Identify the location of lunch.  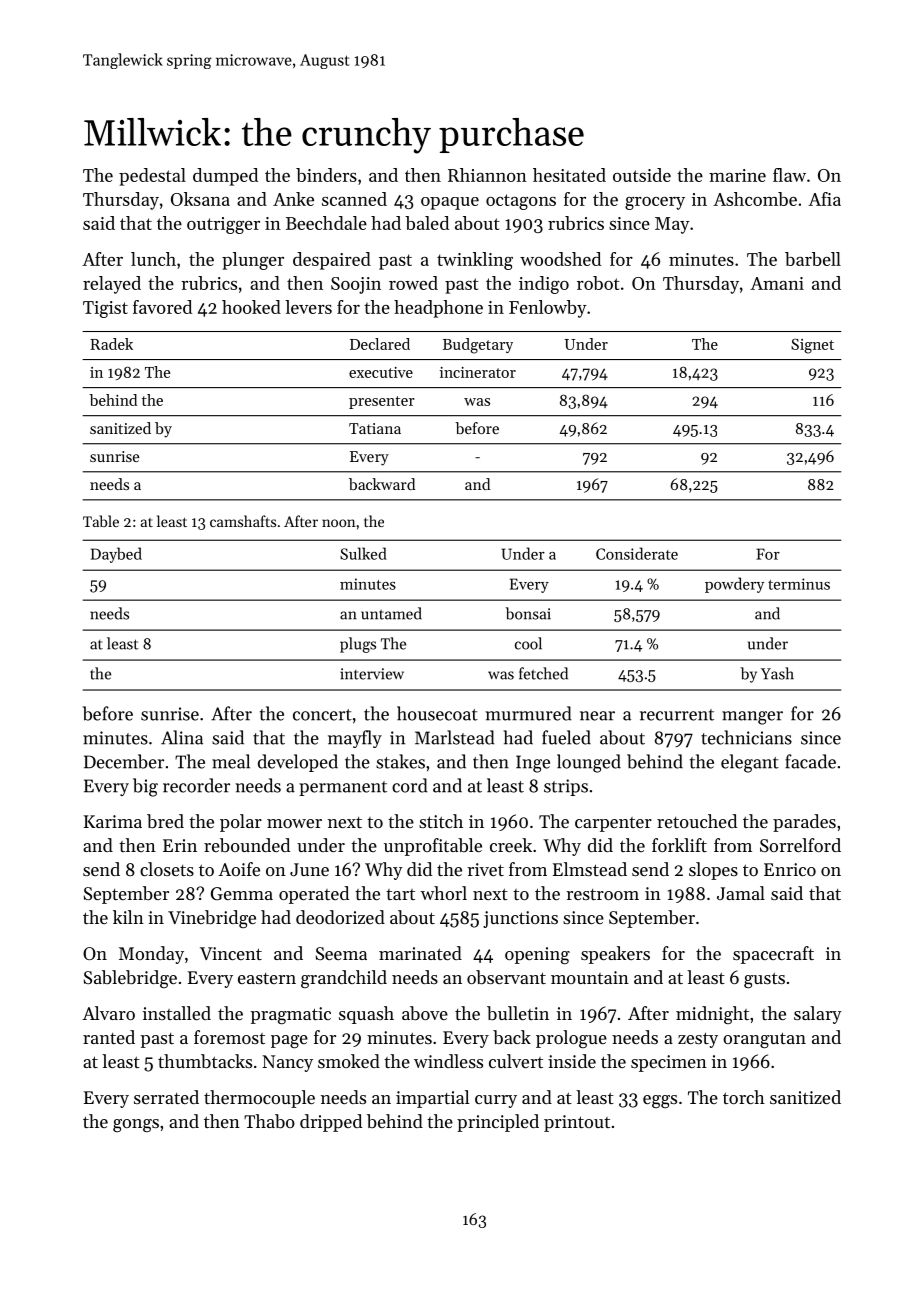
(153, 259).
